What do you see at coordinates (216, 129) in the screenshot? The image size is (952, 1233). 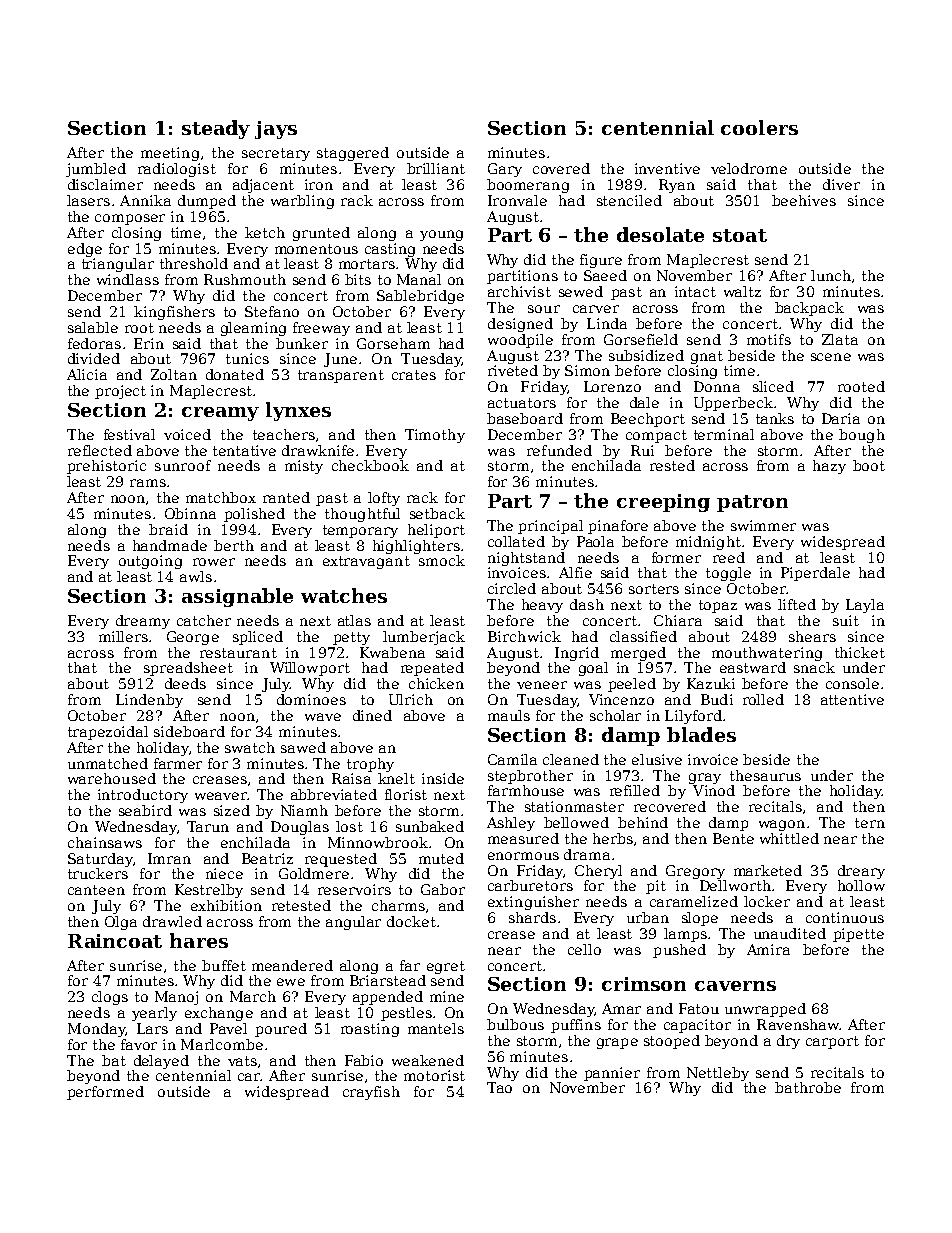 I see `steady` at bounding box center [216, 129].
